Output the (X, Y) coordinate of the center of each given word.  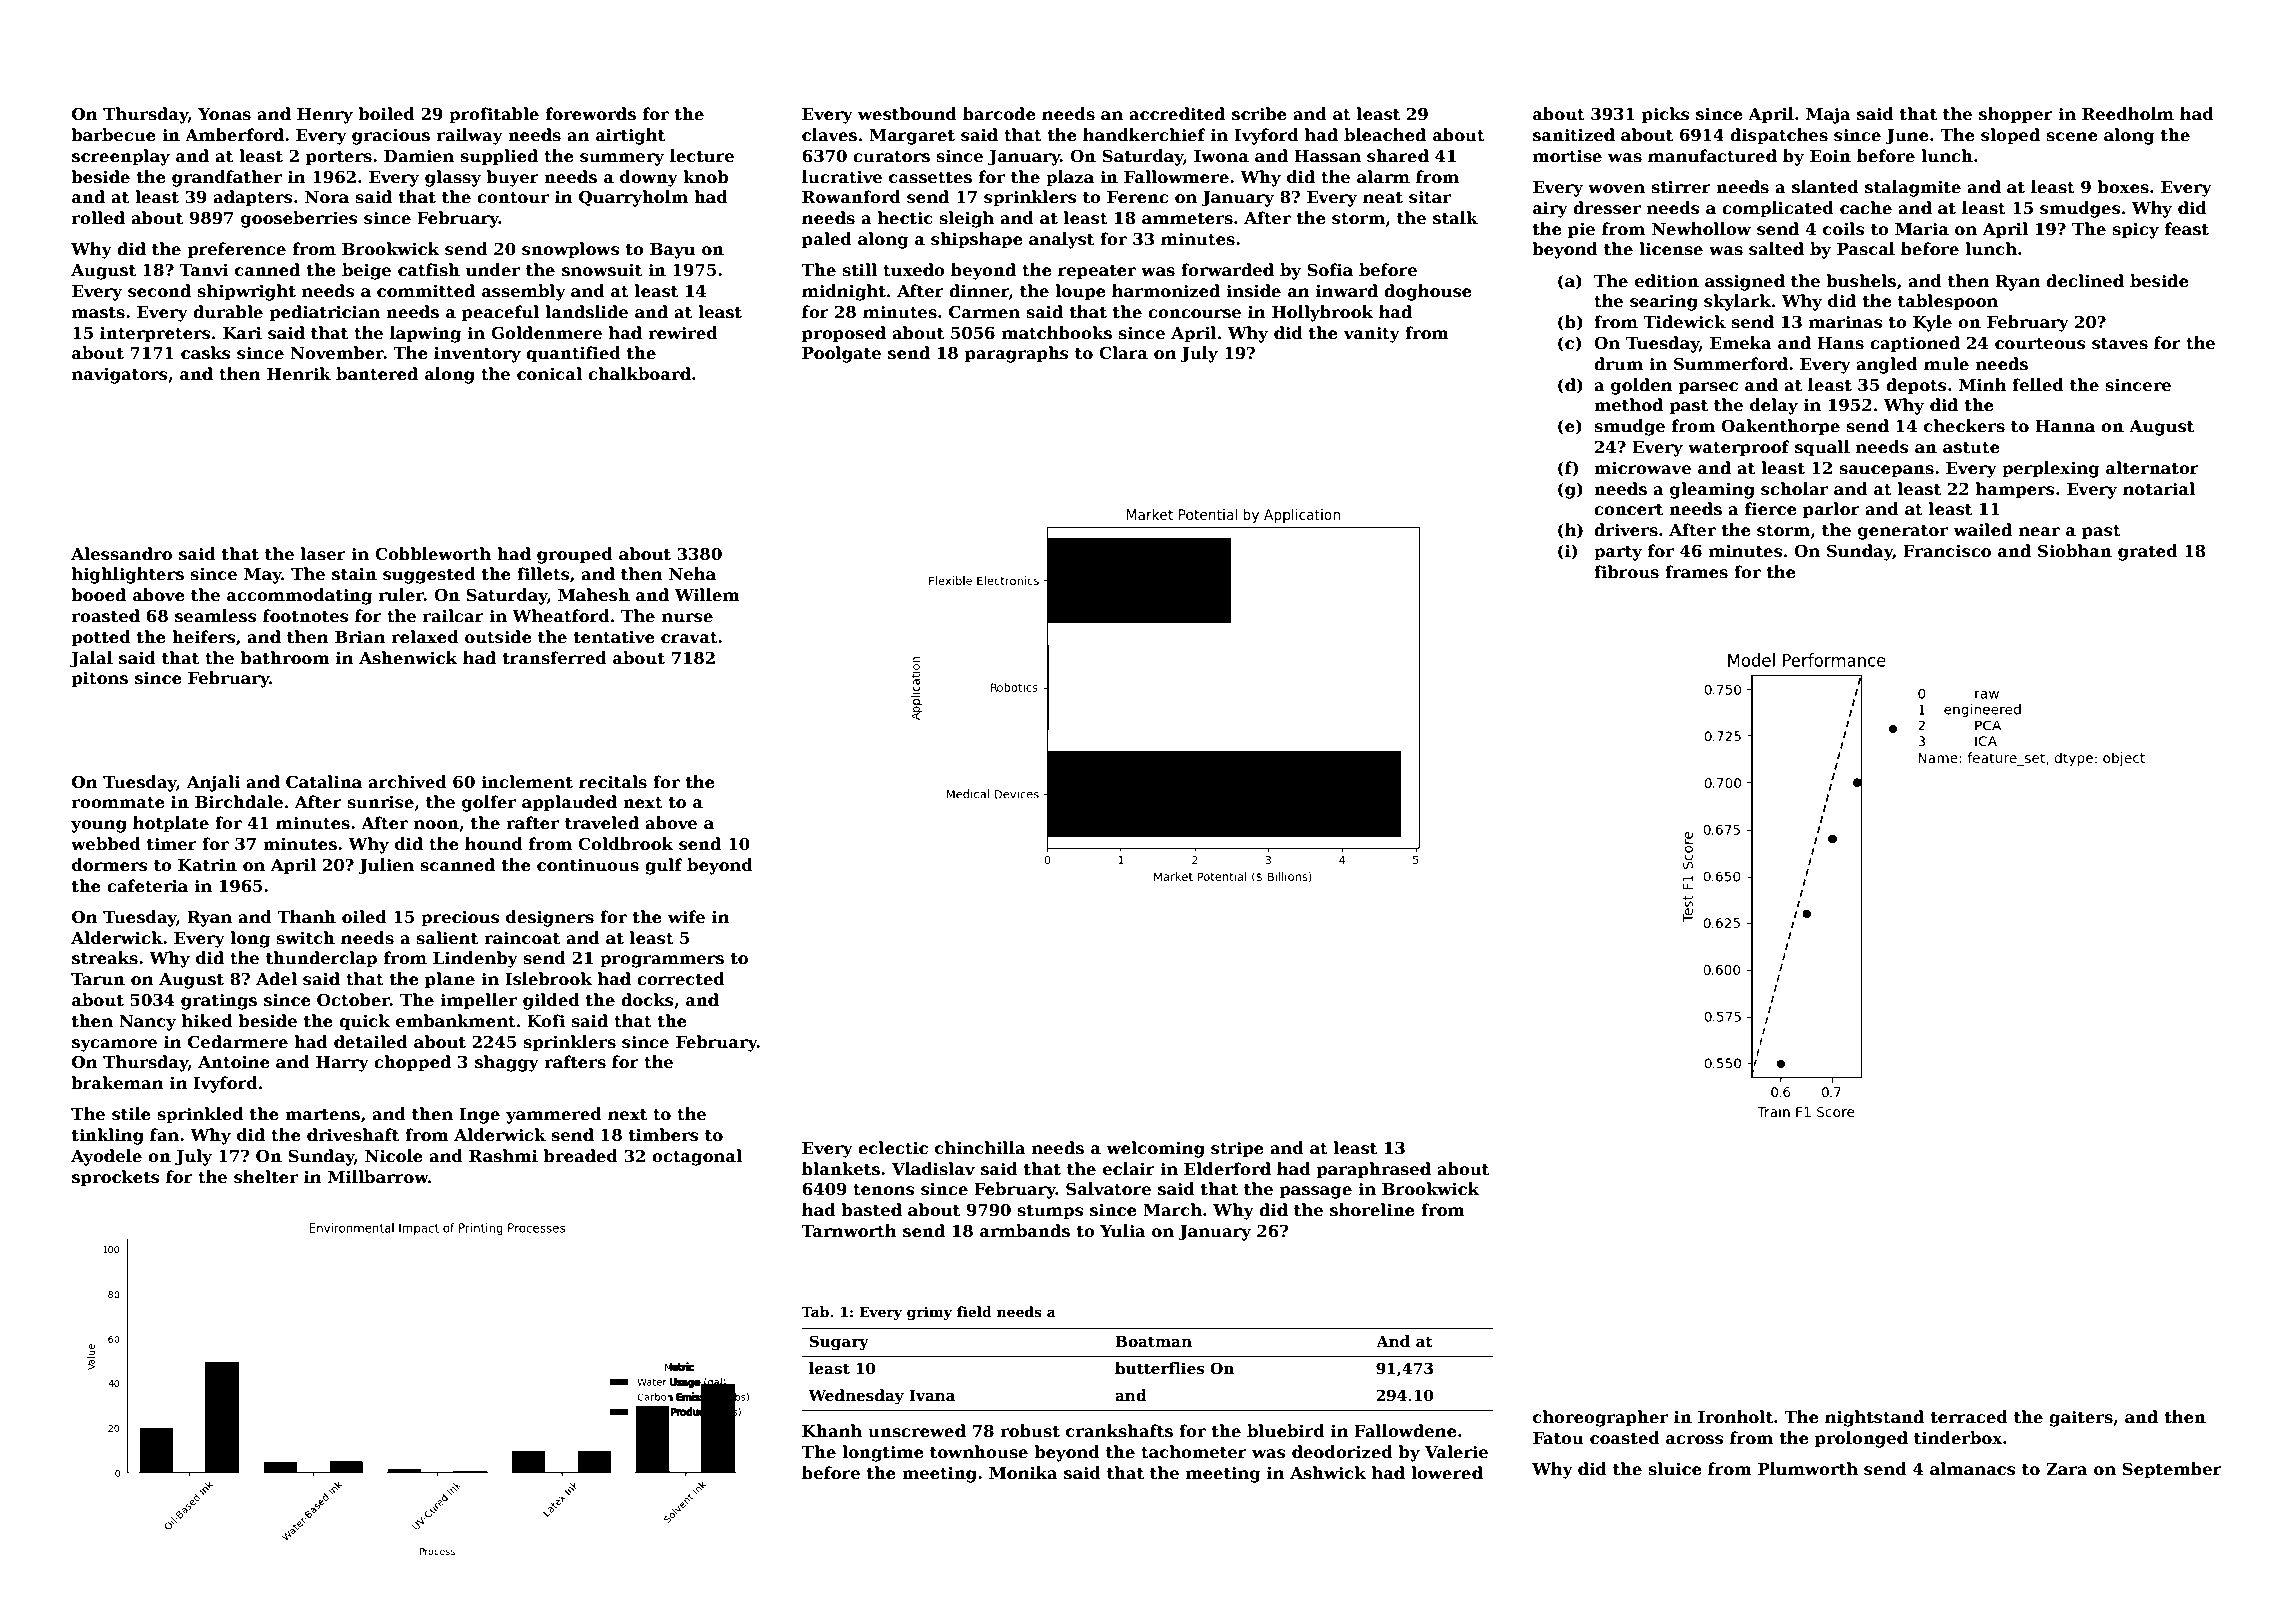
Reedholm (2128, 114)
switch (305, 938)
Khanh (832, 1430)
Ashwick (1328, 1473)
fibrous (1626, 572)
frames (1696, 572)
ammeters (1187, 219)
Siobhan (2075, 551)
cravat (689, 638)
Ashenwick (408, 658)
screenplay (121, 157)
